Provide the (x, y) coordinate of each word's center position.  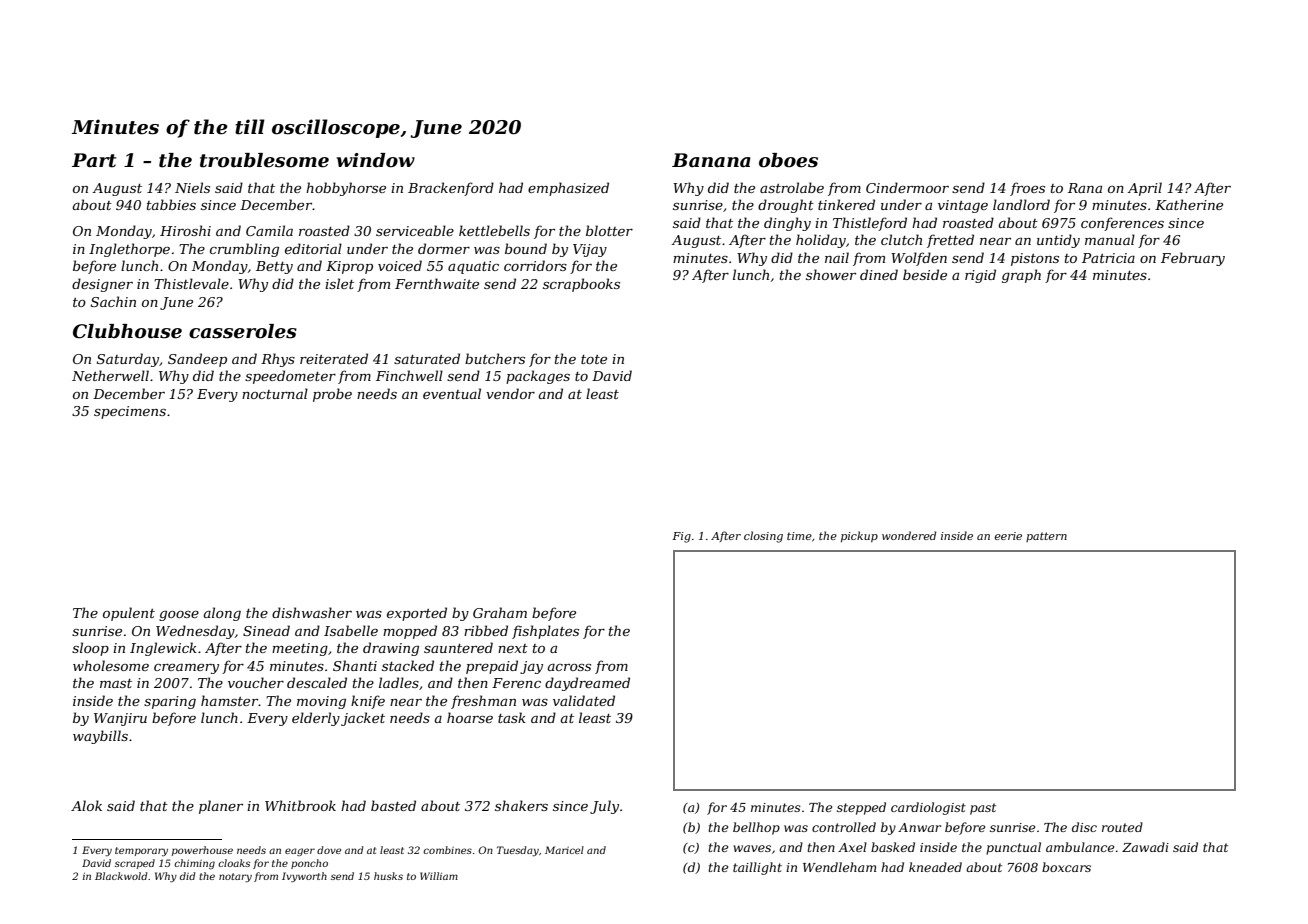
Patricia (1108, 258)
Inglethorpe (129, 250)
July (604, 807)
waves (752, 848)
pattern (1046, 537)
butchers (495, 358)
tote (594, 359)
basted (393, 805)
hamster (230, 700)
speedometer (290, 377)
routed (1122, 827)
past (983, 809)
